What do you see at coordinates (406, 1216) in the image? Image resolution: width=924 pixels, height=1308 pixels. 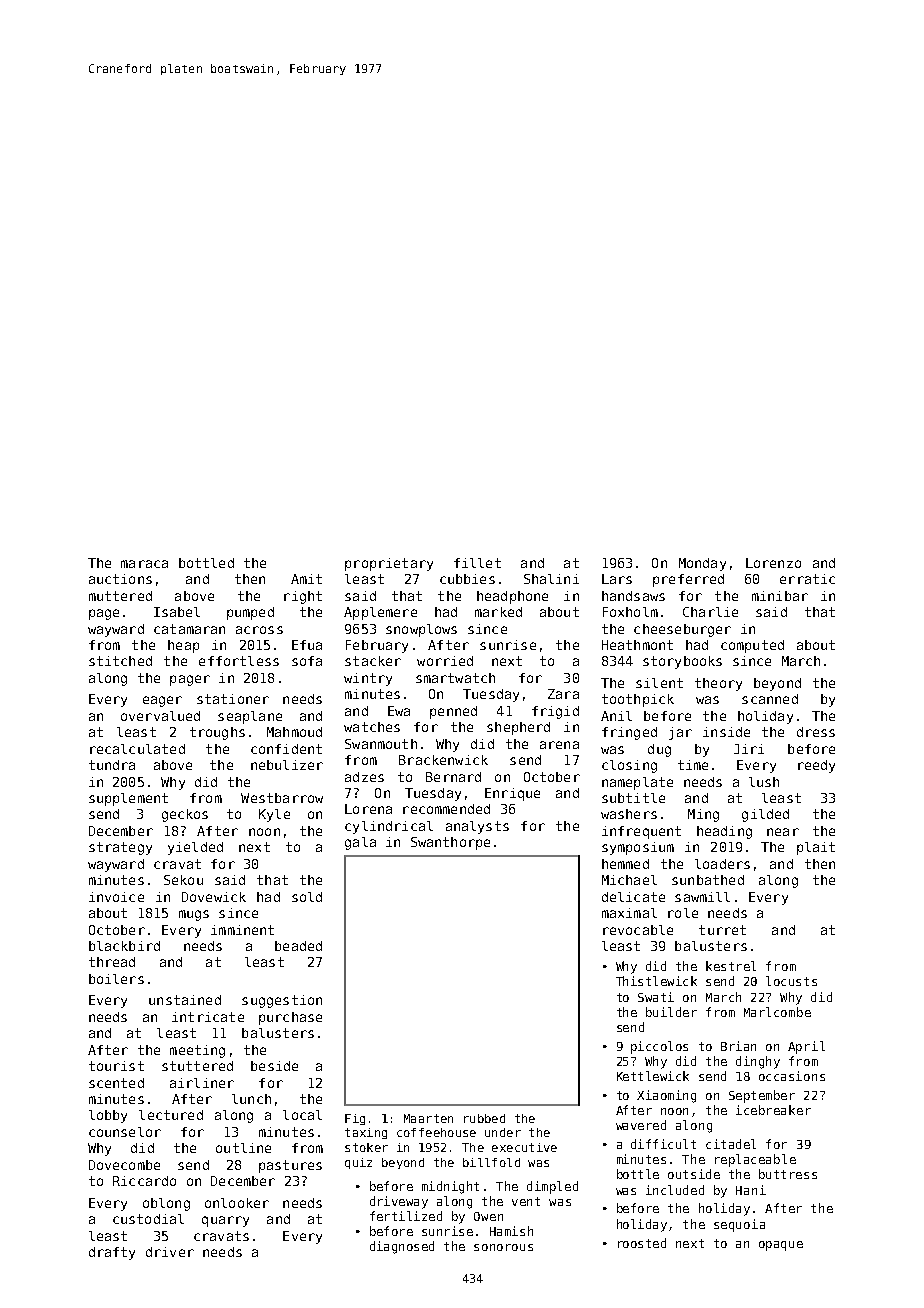 I see `fertilized` at bounding box center [406, 1216].
